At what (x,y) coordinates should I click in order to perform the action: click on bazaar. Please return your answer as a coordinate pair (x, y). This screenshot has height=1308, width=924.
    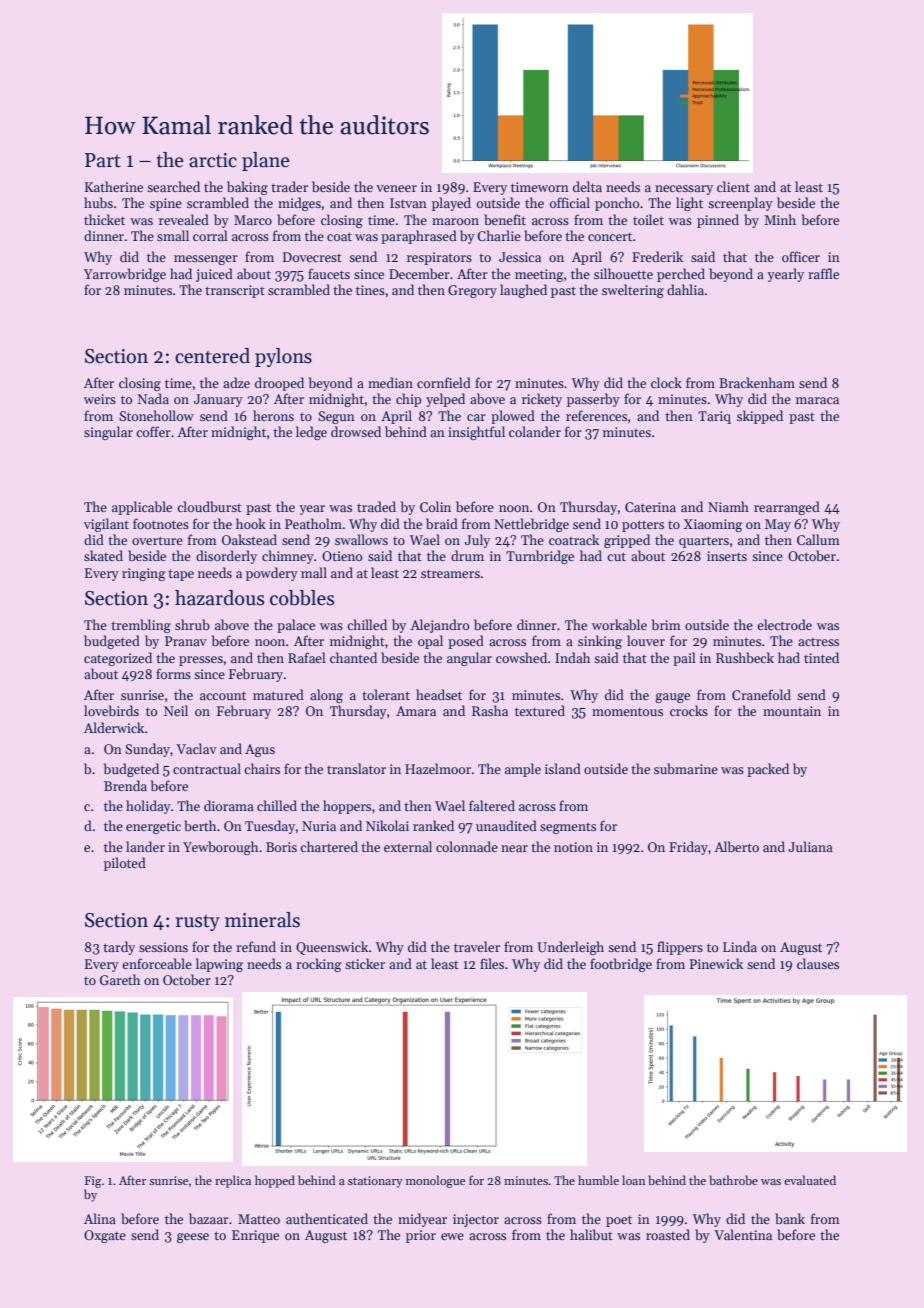
    Looking at the image, I should click on (209, 1218).
